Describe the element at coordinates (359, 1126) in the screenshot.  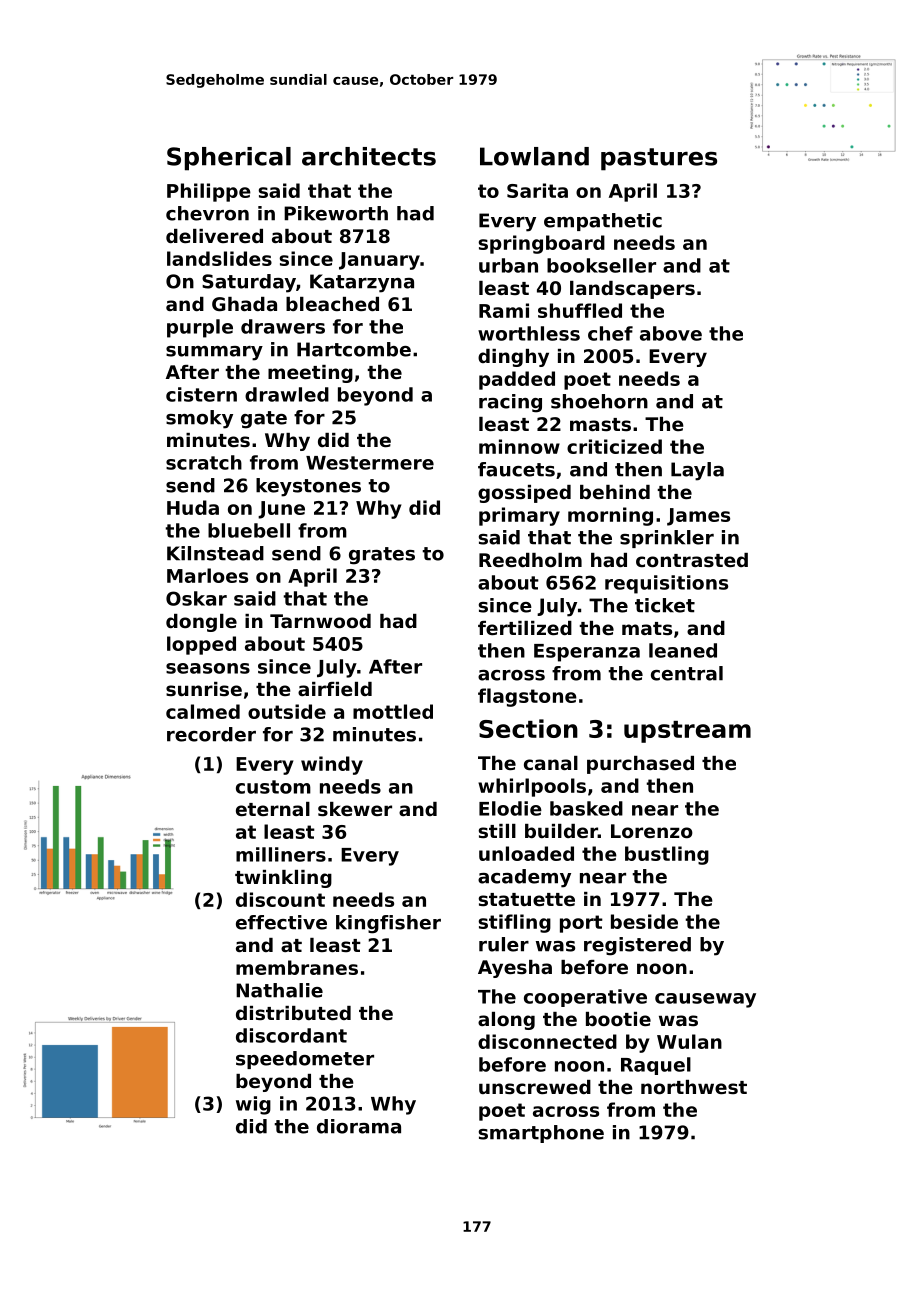
I see `diorama` at that location.
